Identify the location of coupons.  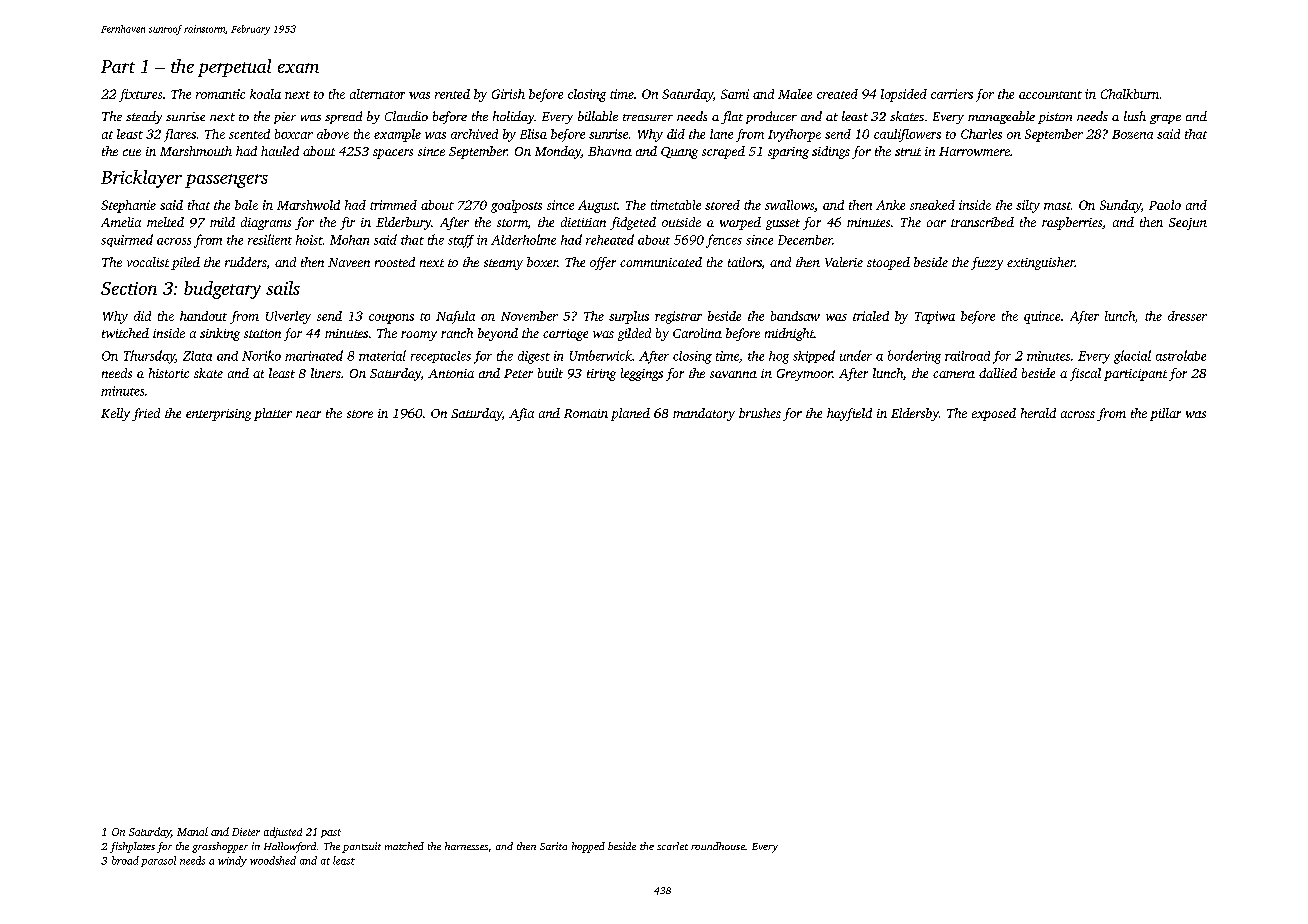
(391, 319).
